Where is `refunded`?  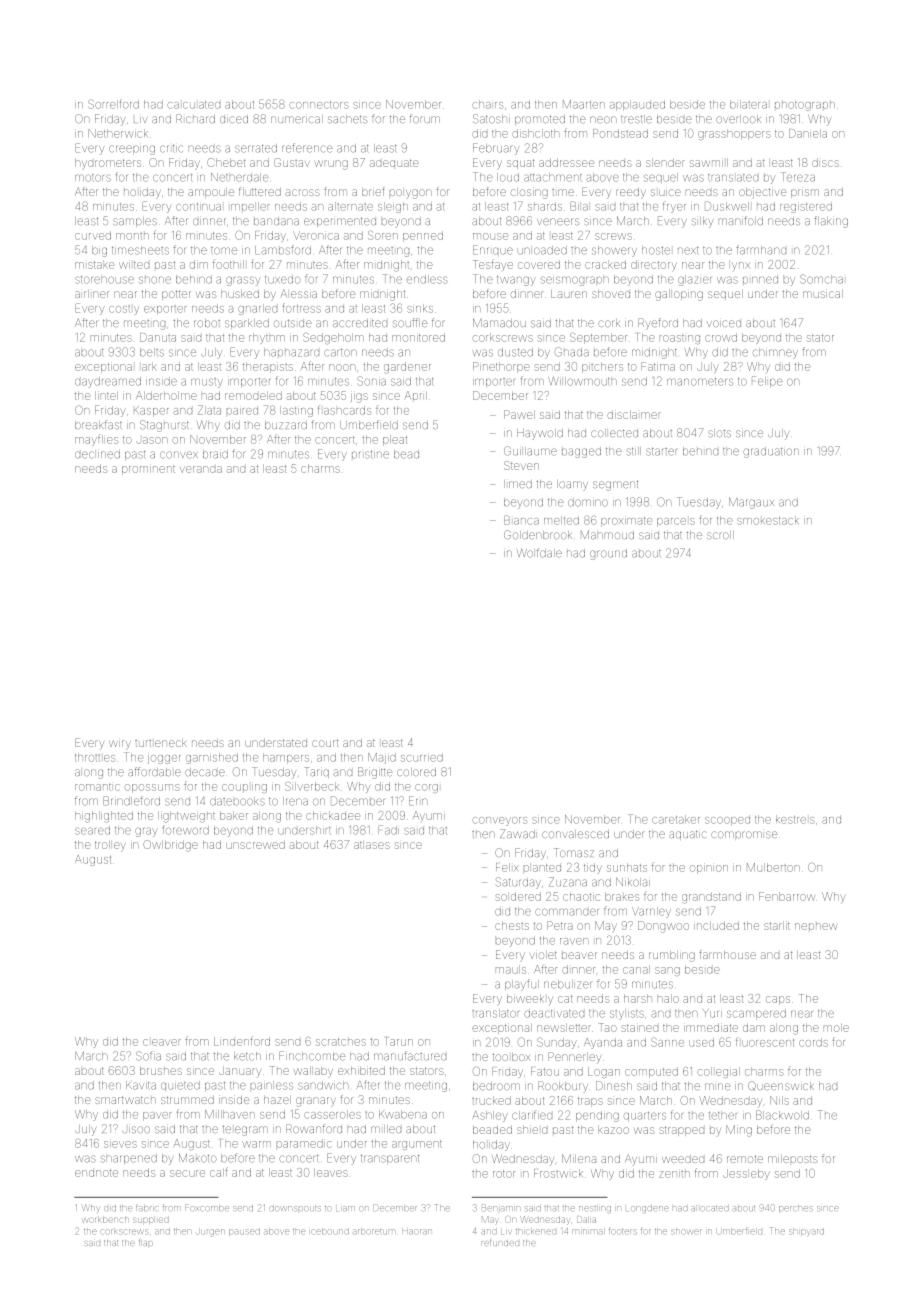
refunded is located at coordinates (500, 1243).
